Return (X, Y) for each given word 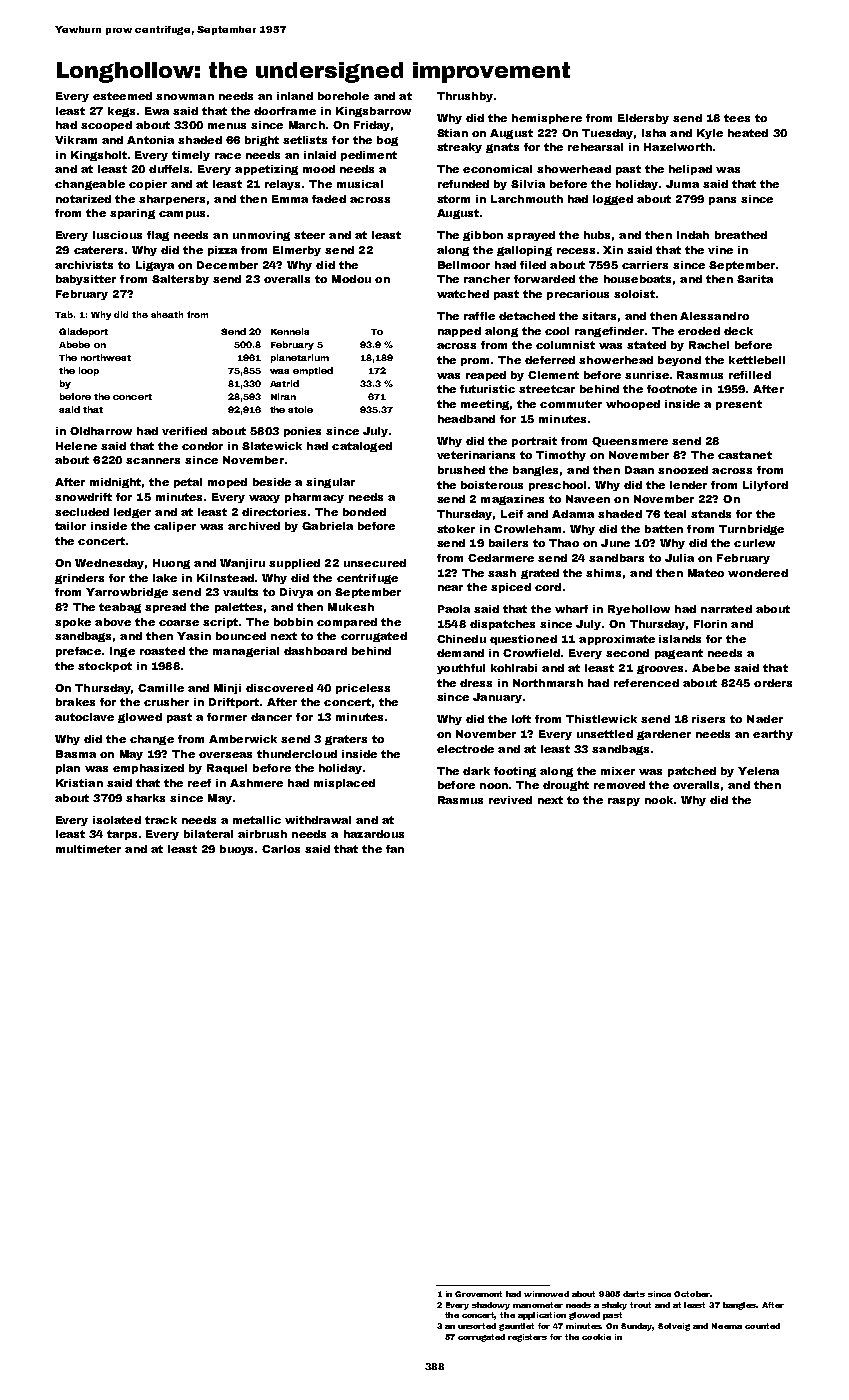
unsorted (477, 1326)
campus (182, 215)
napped (459, 332)
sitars (599, 316)
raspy (624, 802)
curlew (754, 543)
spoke (73, 623)
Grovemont (478, 1294)
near (450, 588)
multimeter (88, 849)
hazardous (374, 834)
